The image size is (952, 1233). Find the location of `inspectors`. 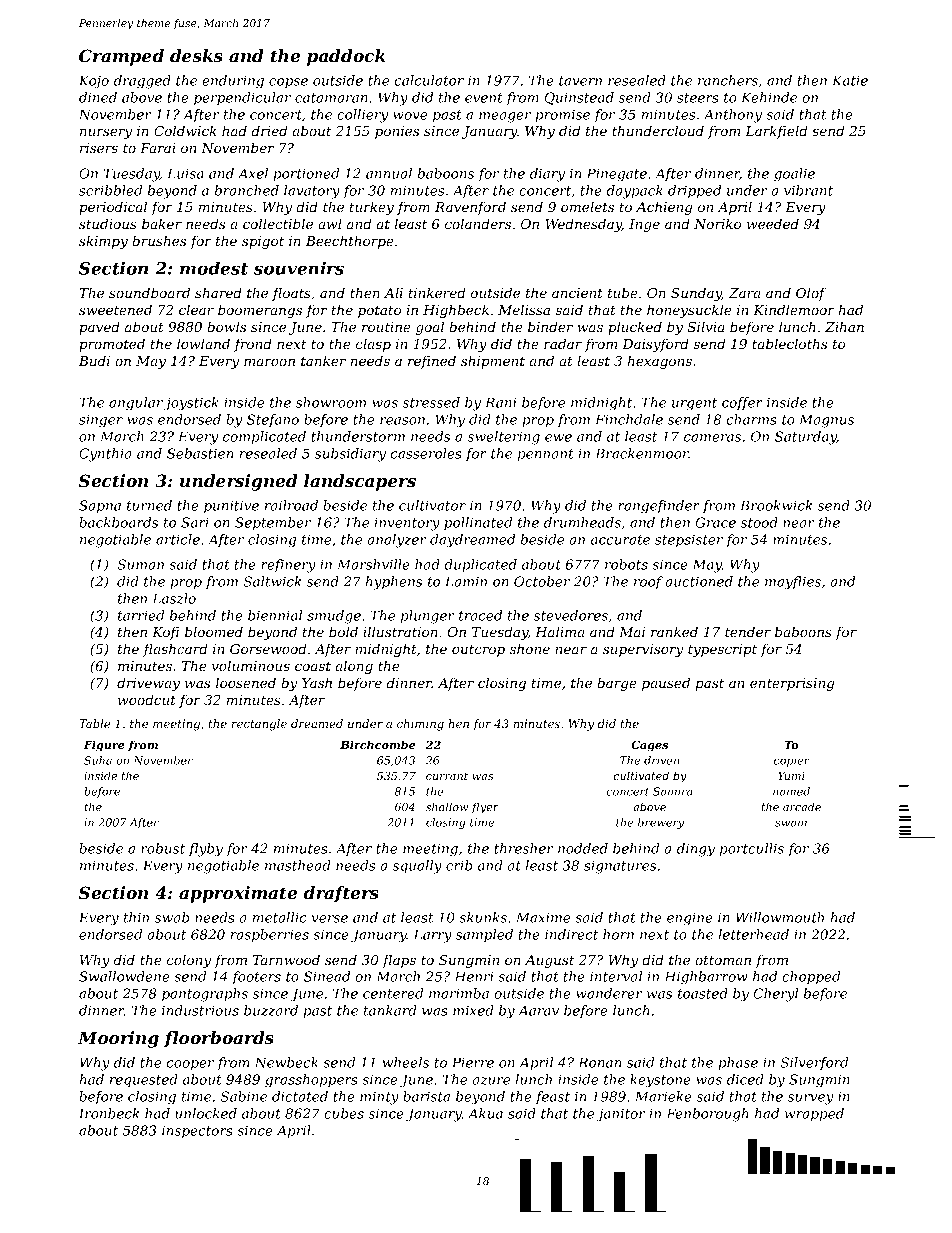

inspectors is located at coordinates (197, 1132).
